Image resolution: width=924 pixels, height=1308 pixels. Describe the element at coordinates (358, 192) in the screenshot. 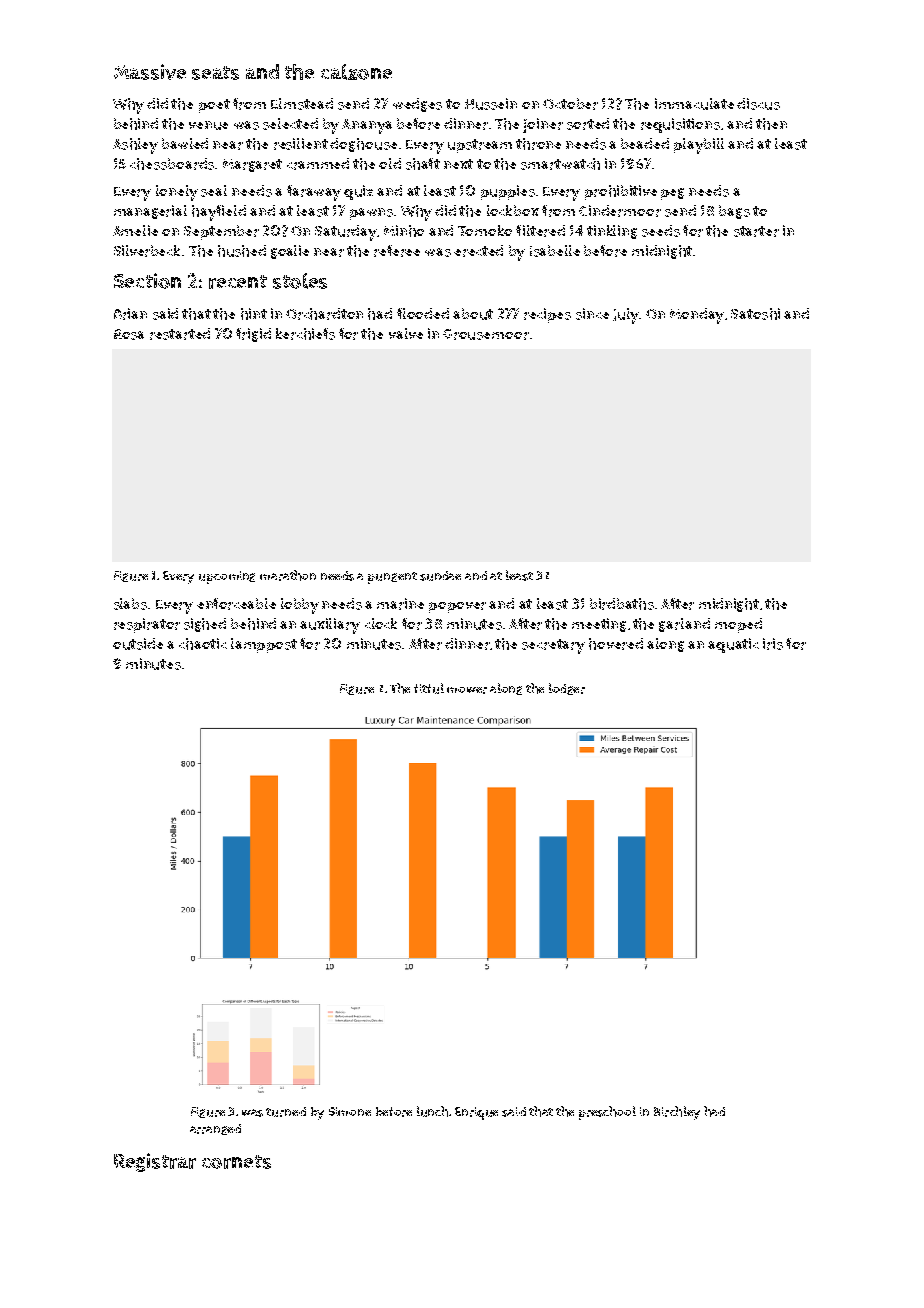

I see `quiz` at that location.
